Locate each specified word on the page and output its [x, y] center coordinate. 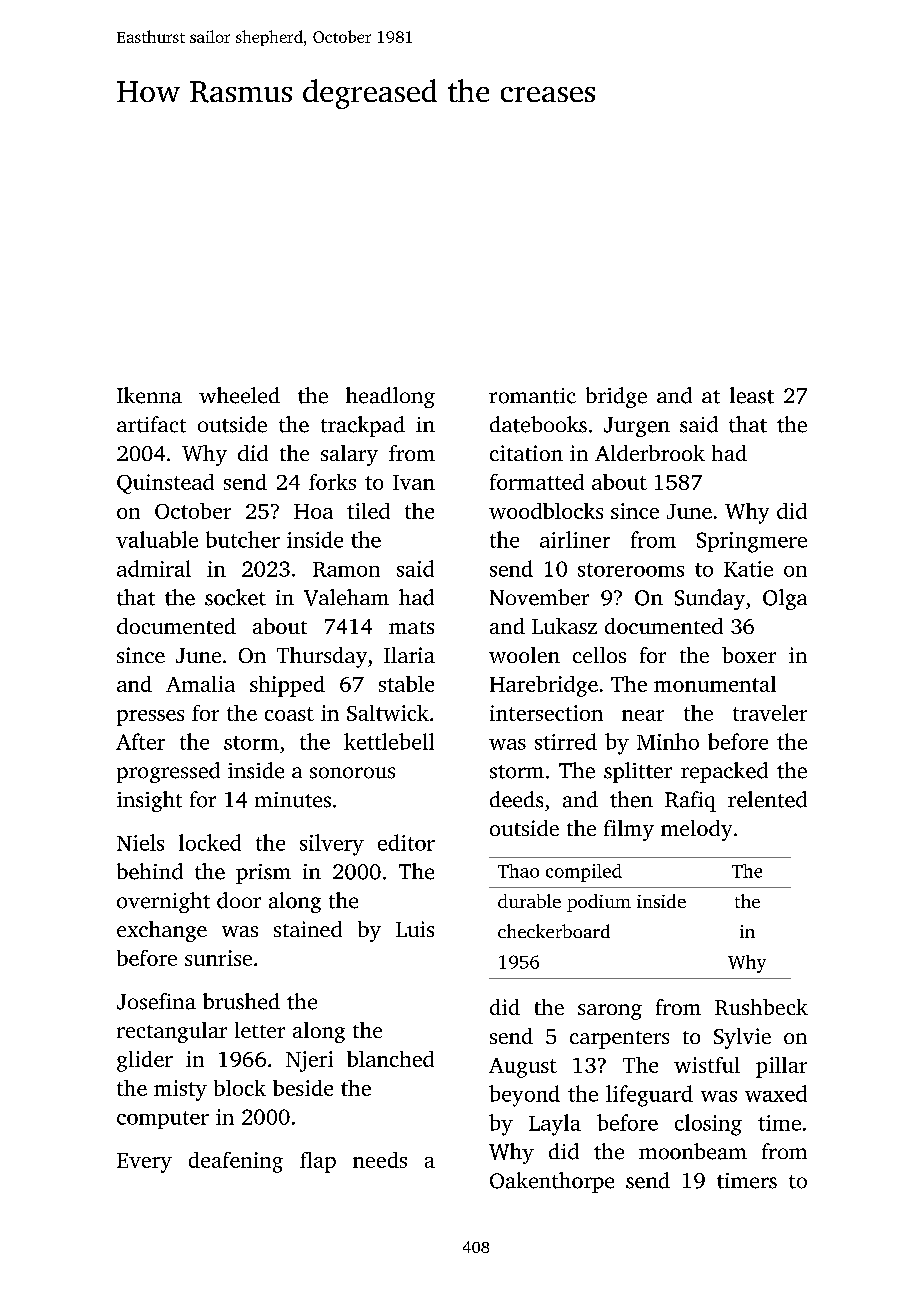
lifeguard [649, 1096]
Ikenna [149, 395]
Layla [555, 1125]
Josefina [156, 1001]
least [752, 395]
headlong [390, 397]
